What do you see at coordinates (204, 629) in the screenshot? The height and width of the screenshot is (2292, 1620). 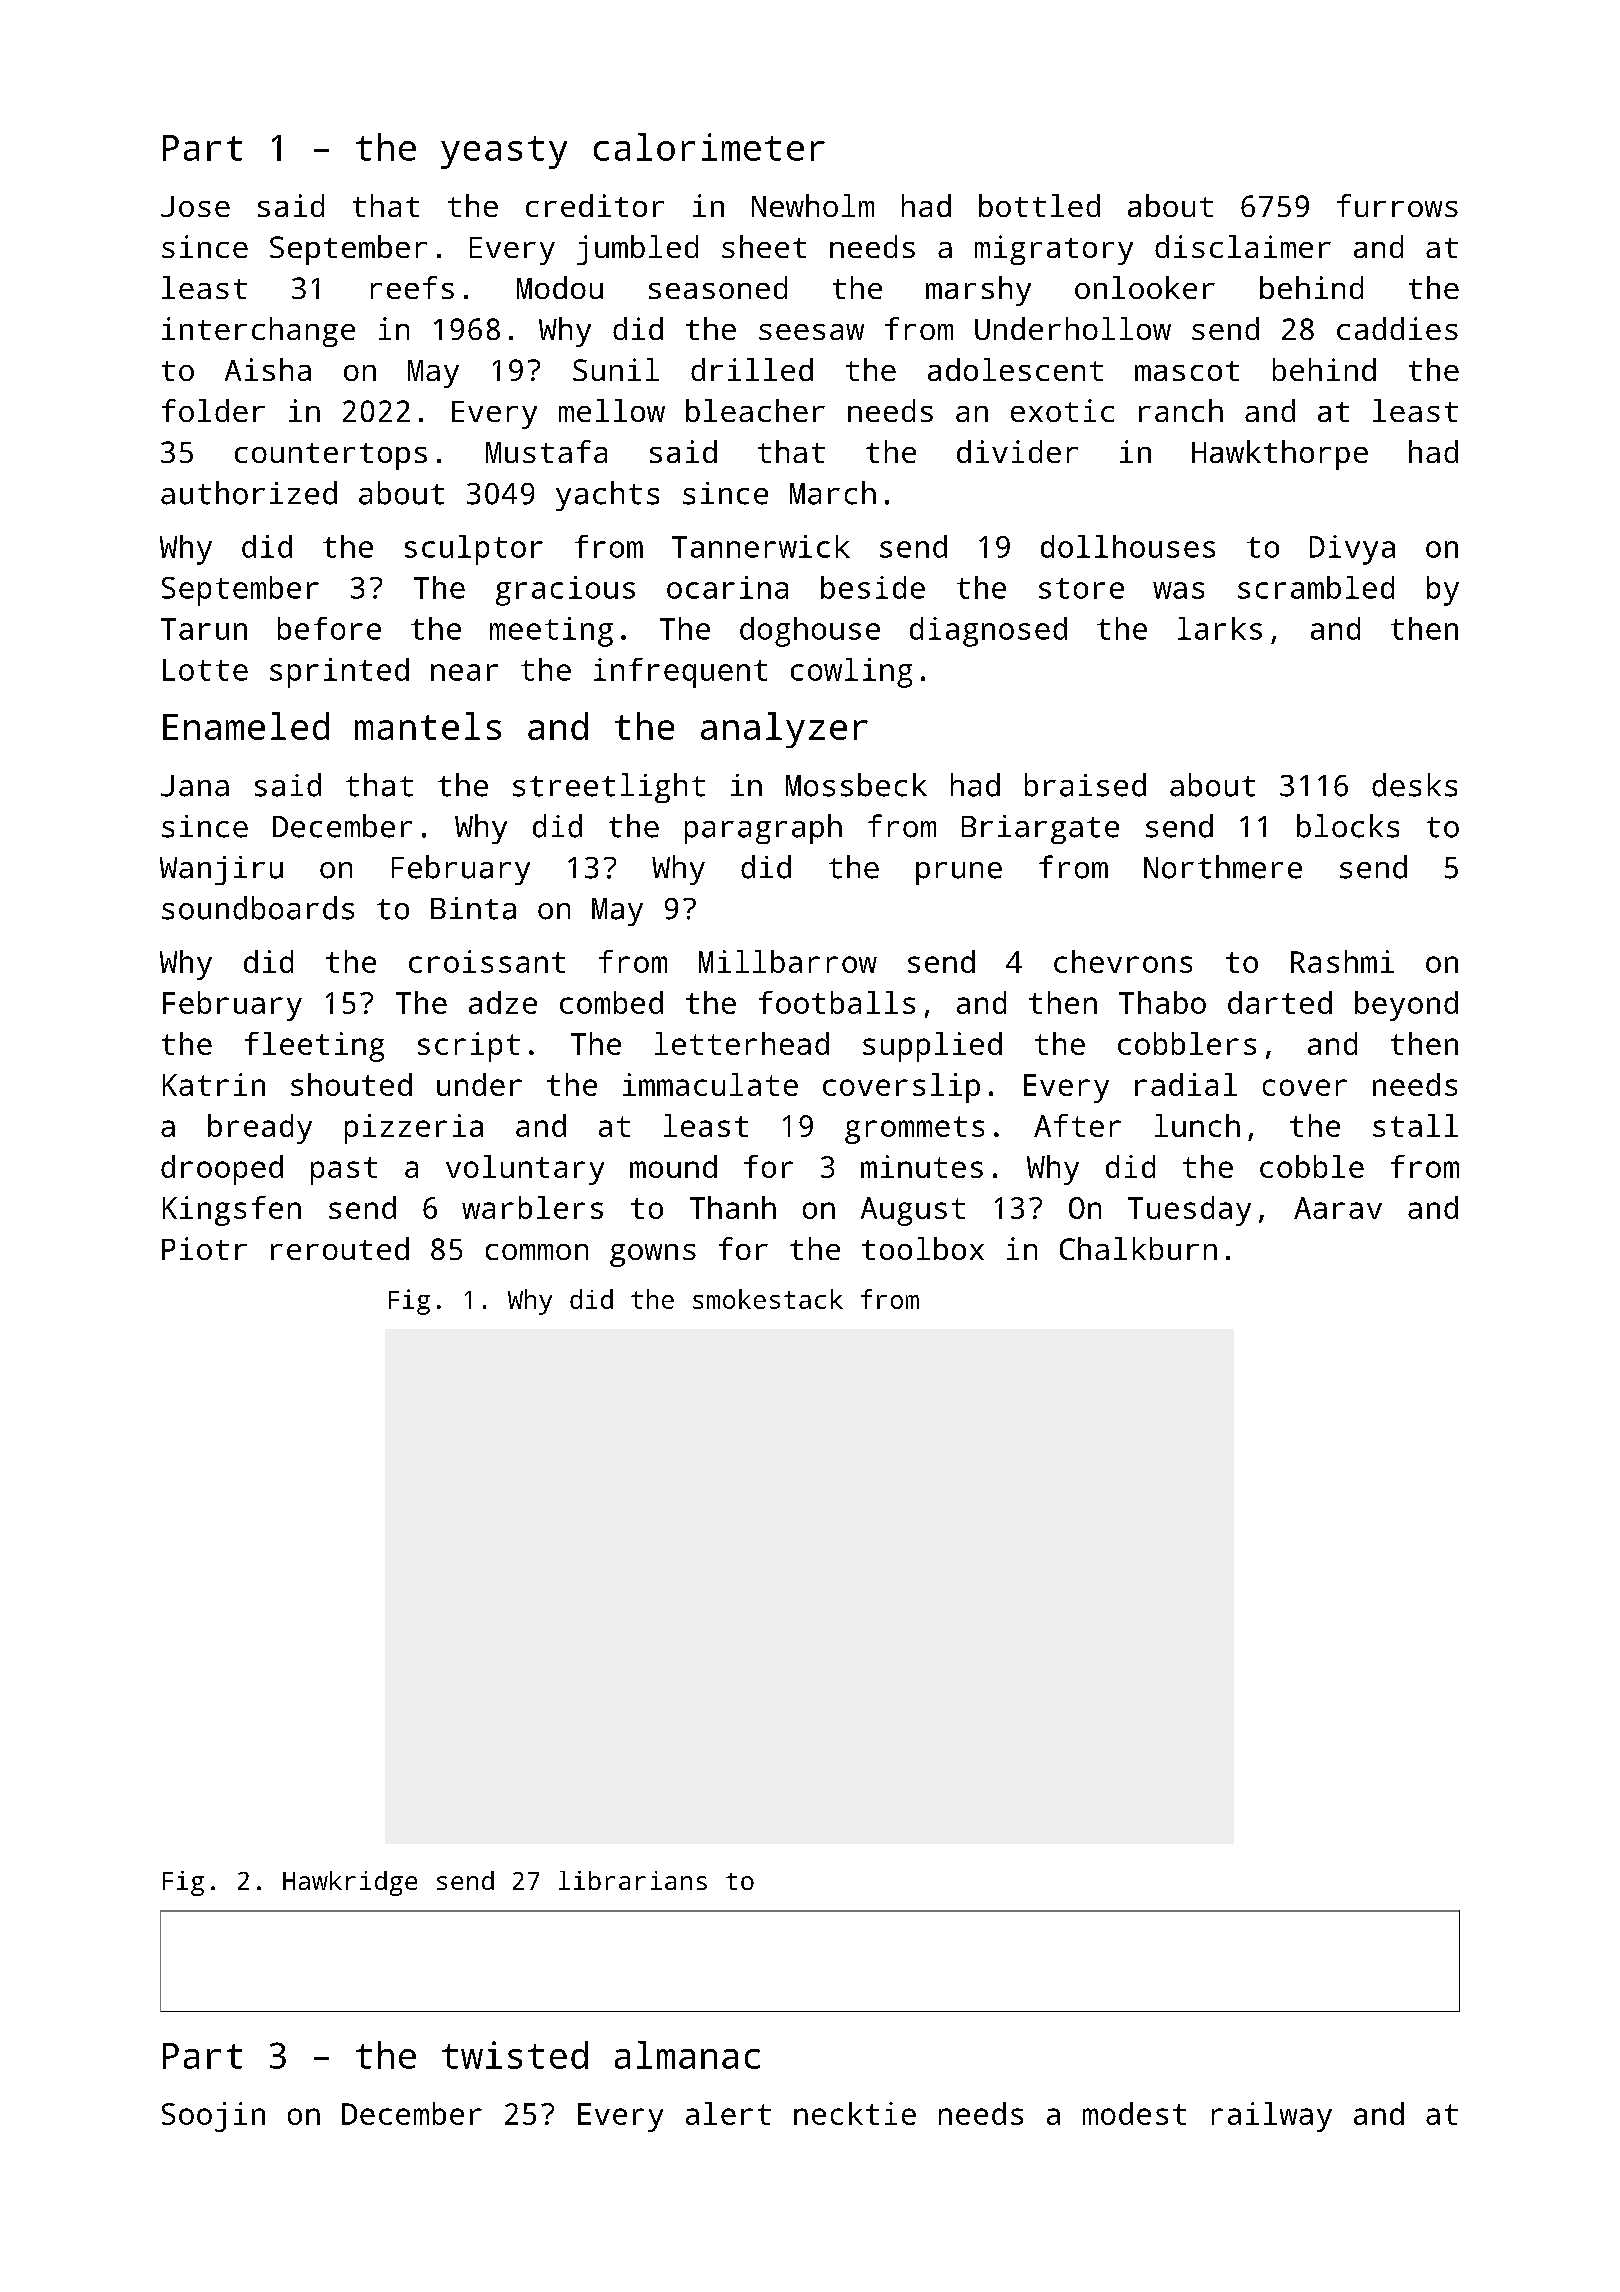 I see `Tarun` at bounding box center [204, 629].
